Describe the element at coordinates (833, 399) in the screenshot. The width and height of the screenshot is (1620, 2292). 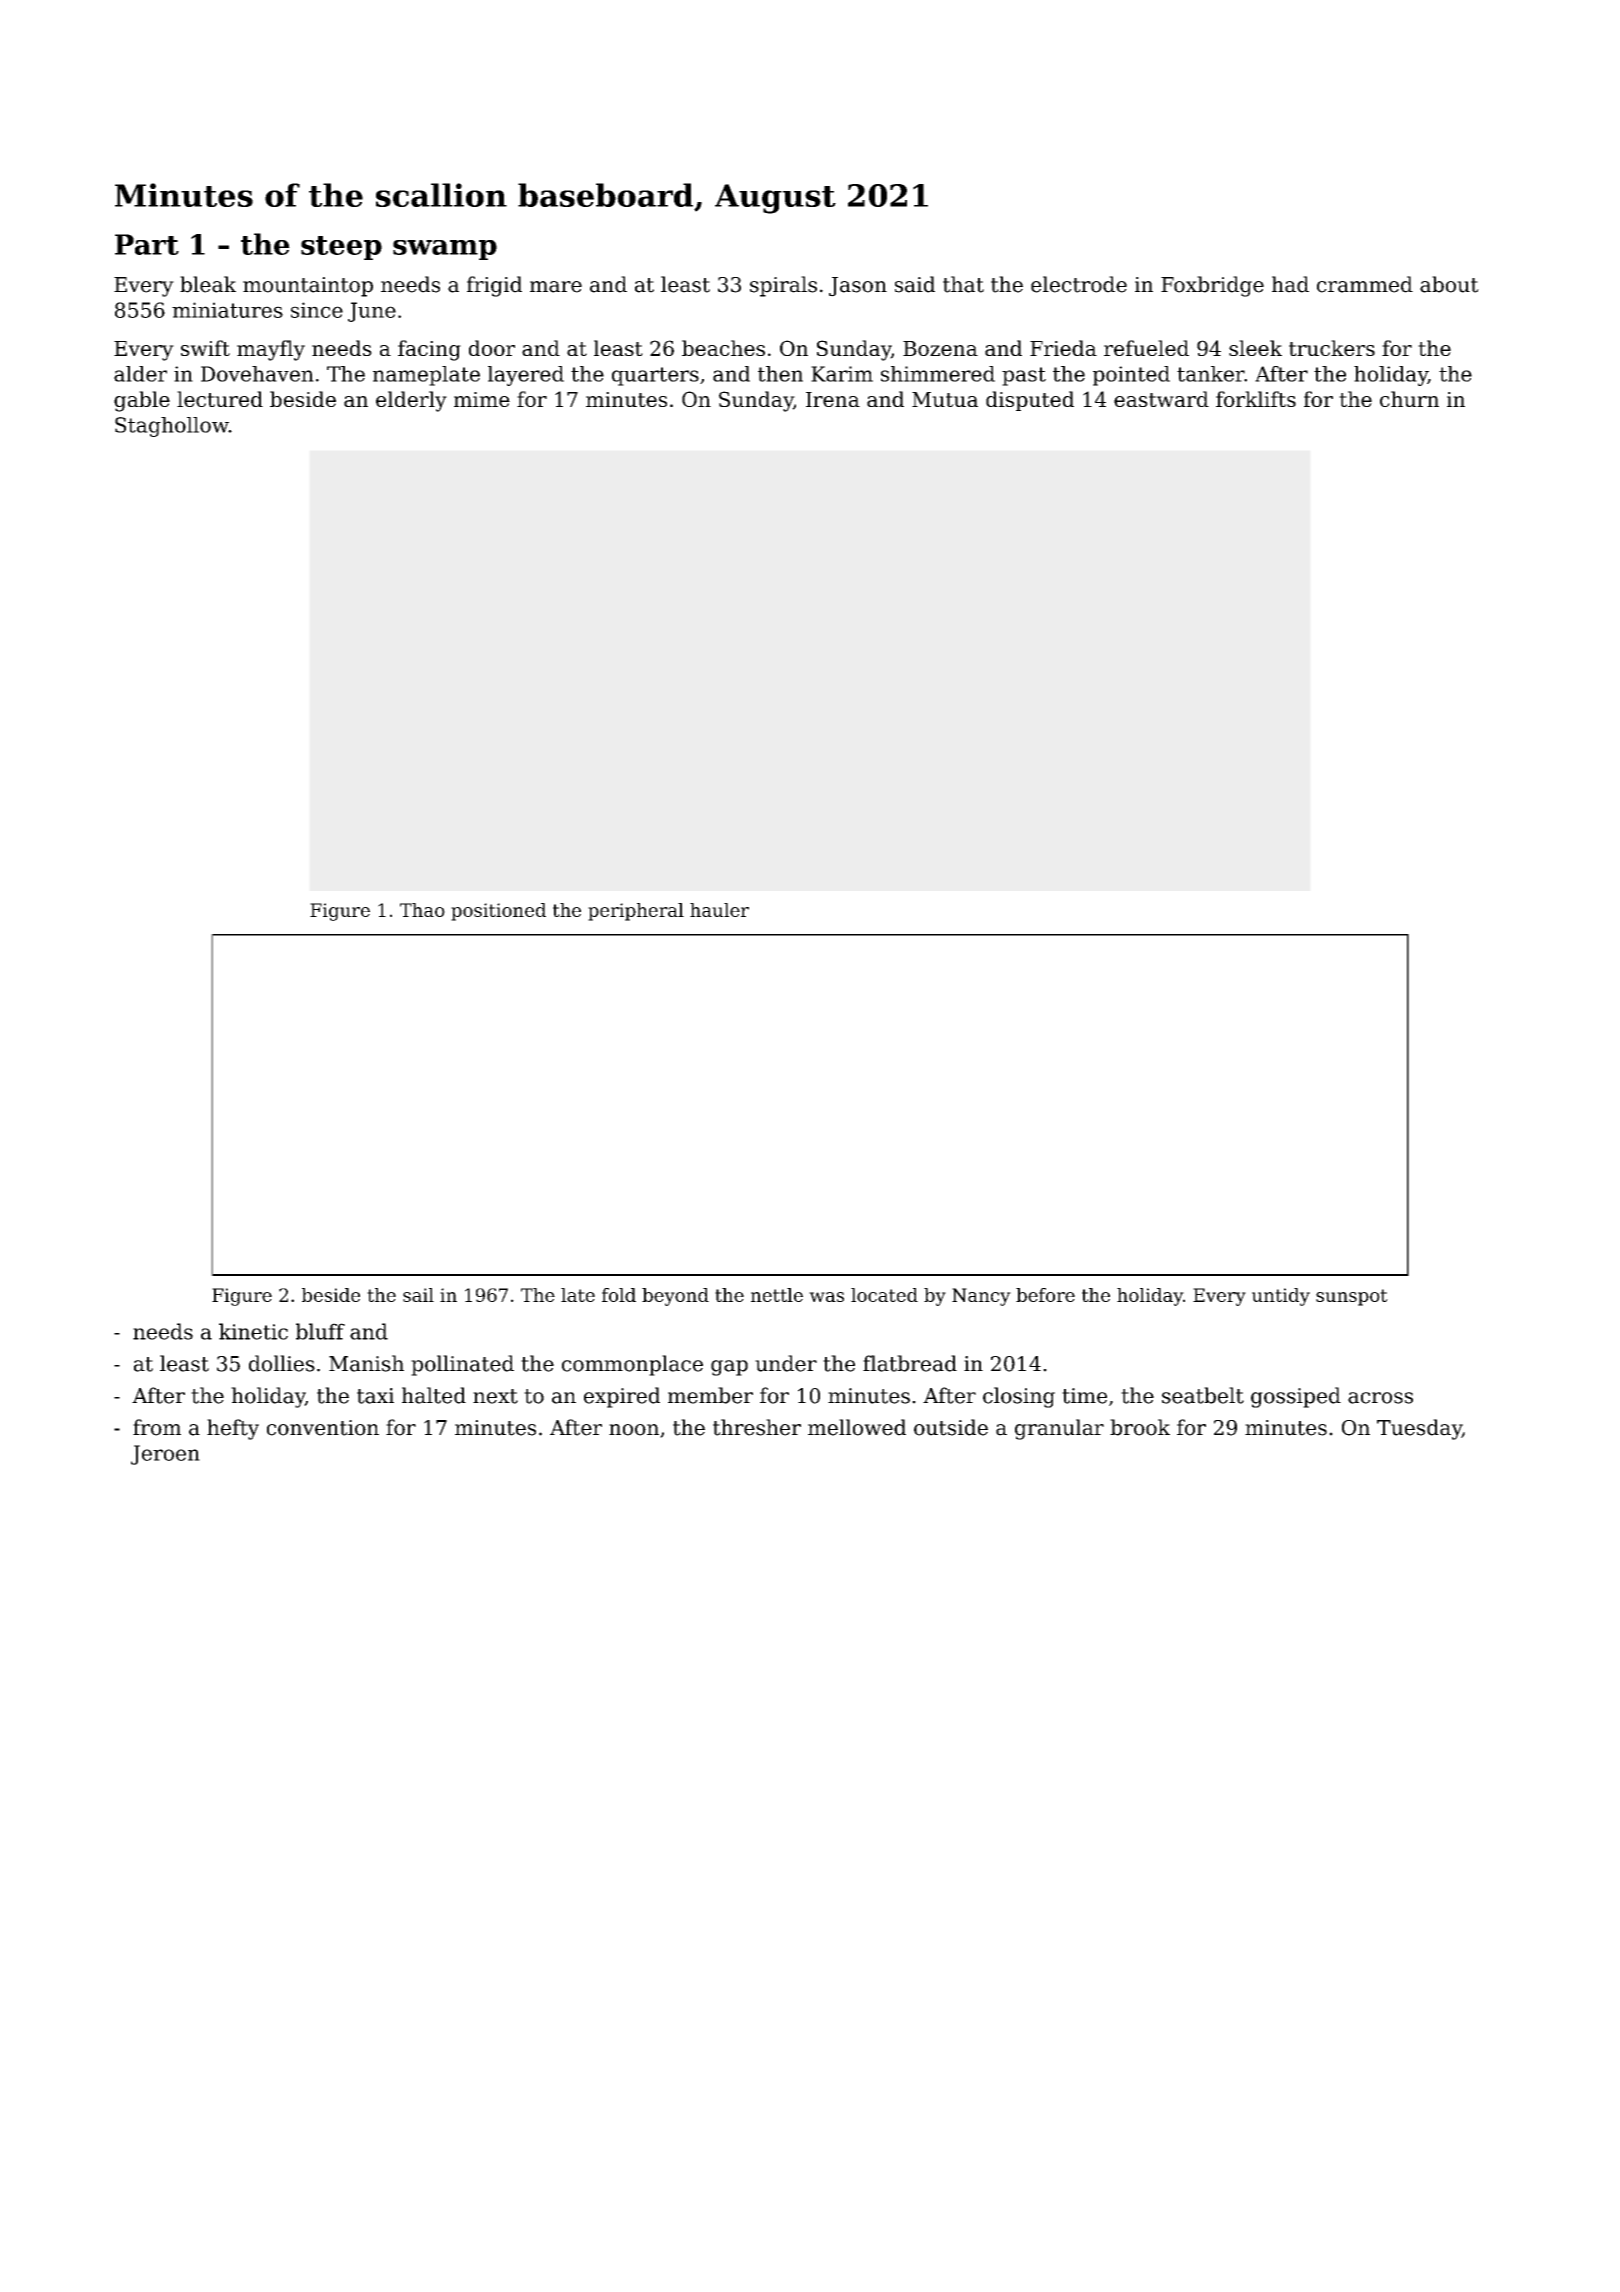
I see `Irena` at that location.
